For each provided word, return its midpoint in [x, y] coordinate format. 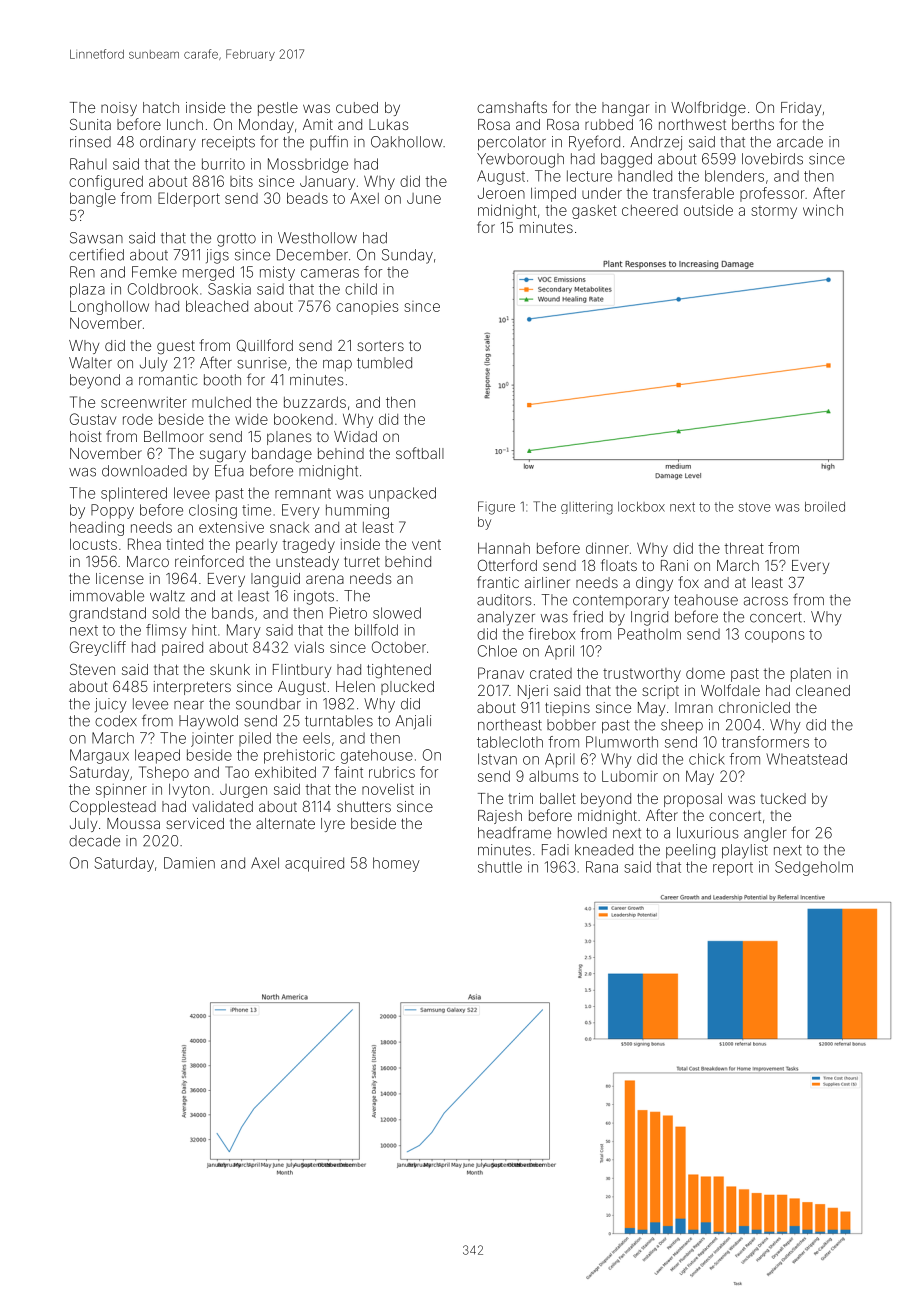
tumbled [384, 363]
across [766, 601]
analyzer [506, 618]
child [361, 289]
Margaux [99, 756]
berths [753, 124]
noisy [119, 109]
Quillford [265, 345]
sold [165, 613]
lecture [589, 176]
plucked [407, 688]
